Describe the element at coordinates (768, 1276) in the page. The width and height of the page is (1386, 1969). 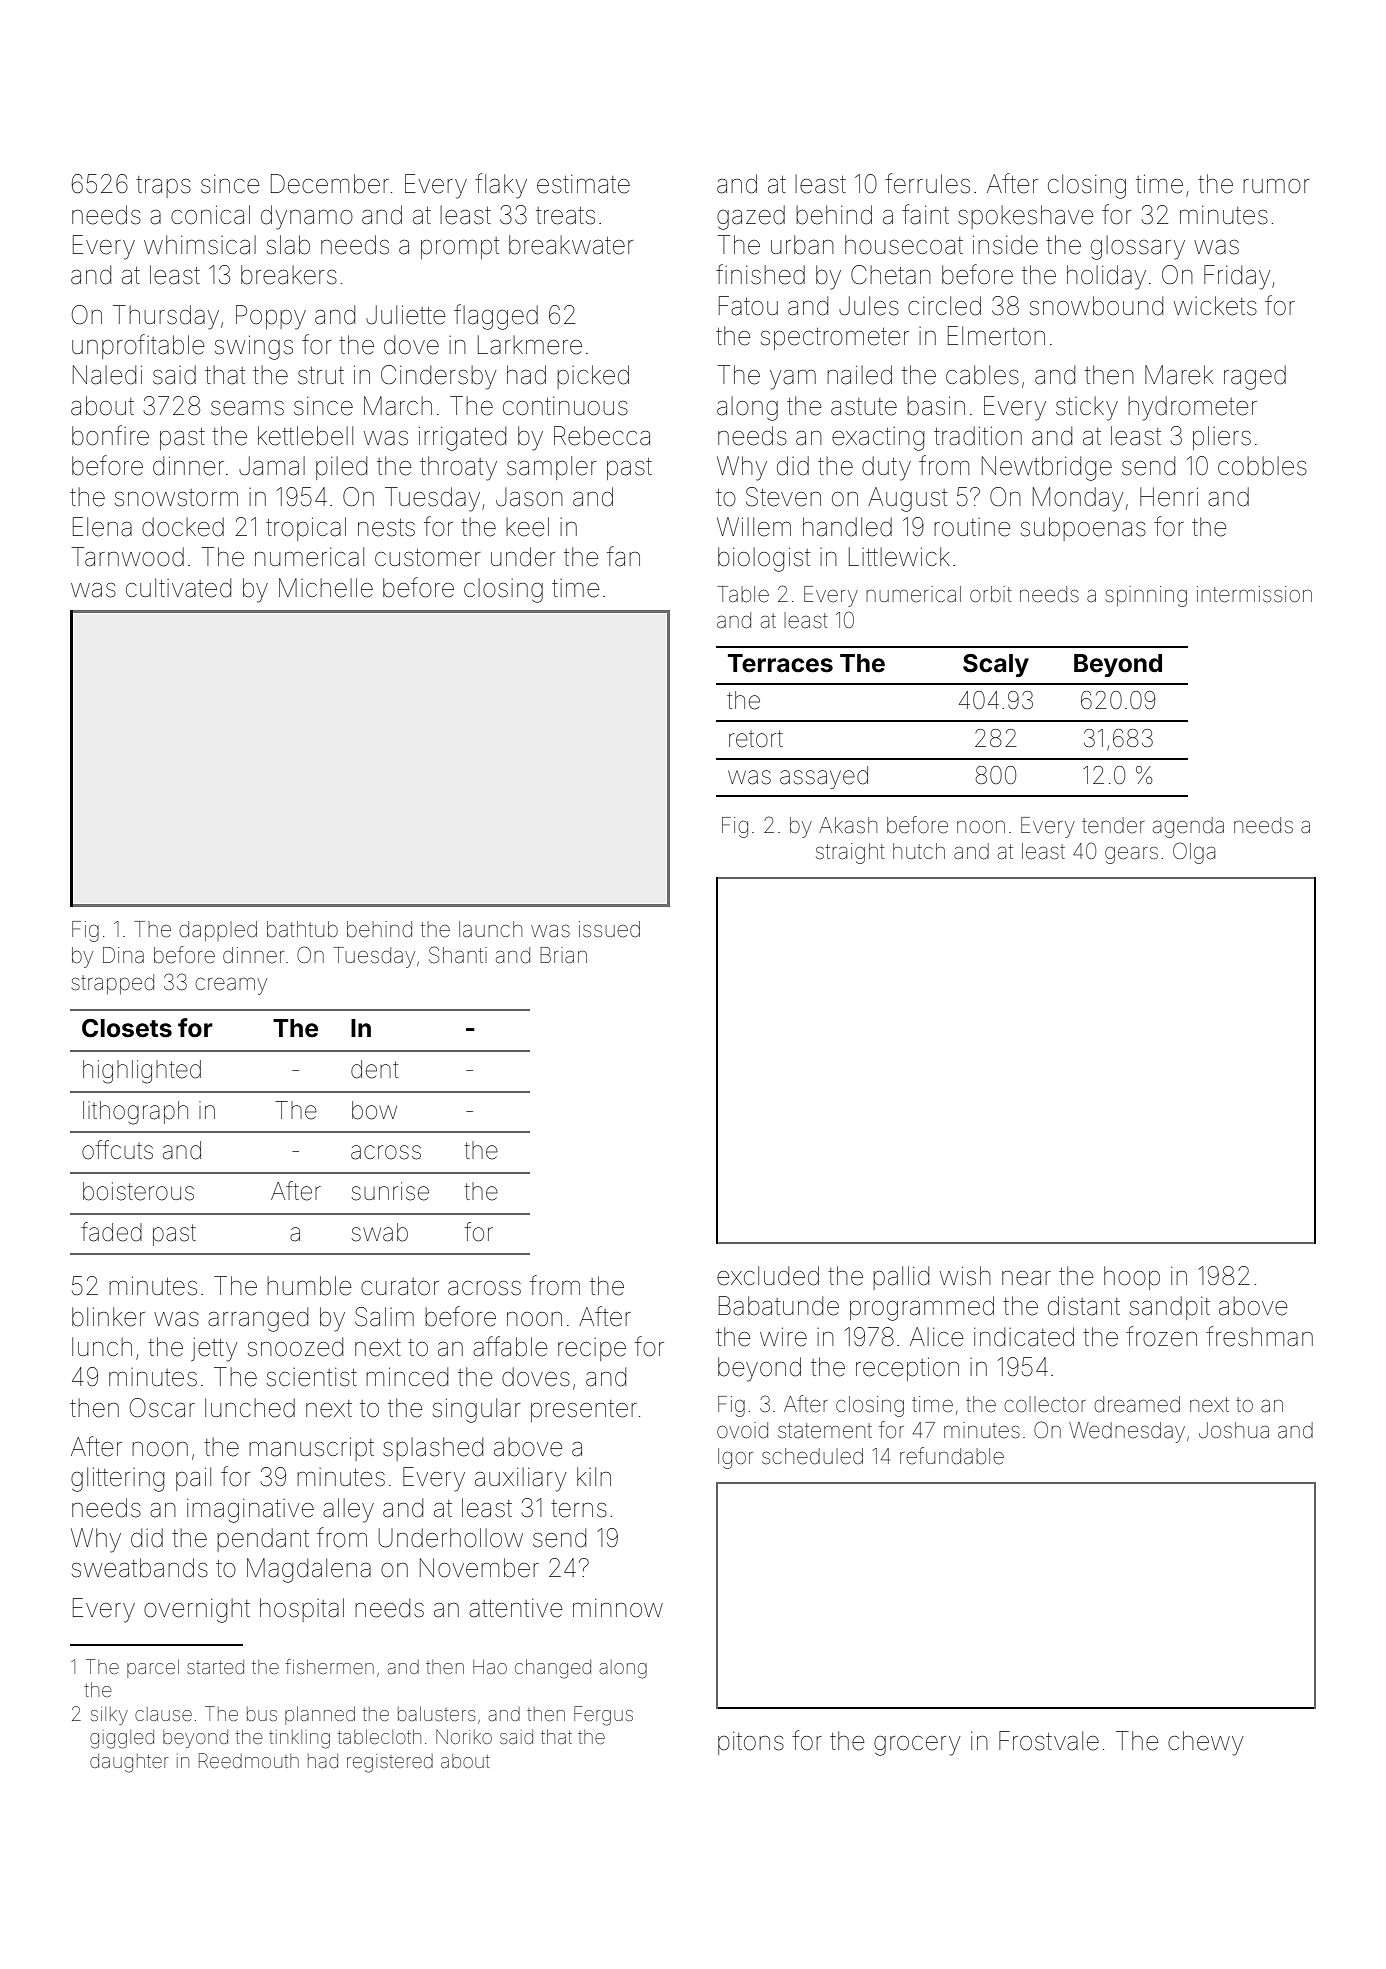
I see `excluded` at that location.
